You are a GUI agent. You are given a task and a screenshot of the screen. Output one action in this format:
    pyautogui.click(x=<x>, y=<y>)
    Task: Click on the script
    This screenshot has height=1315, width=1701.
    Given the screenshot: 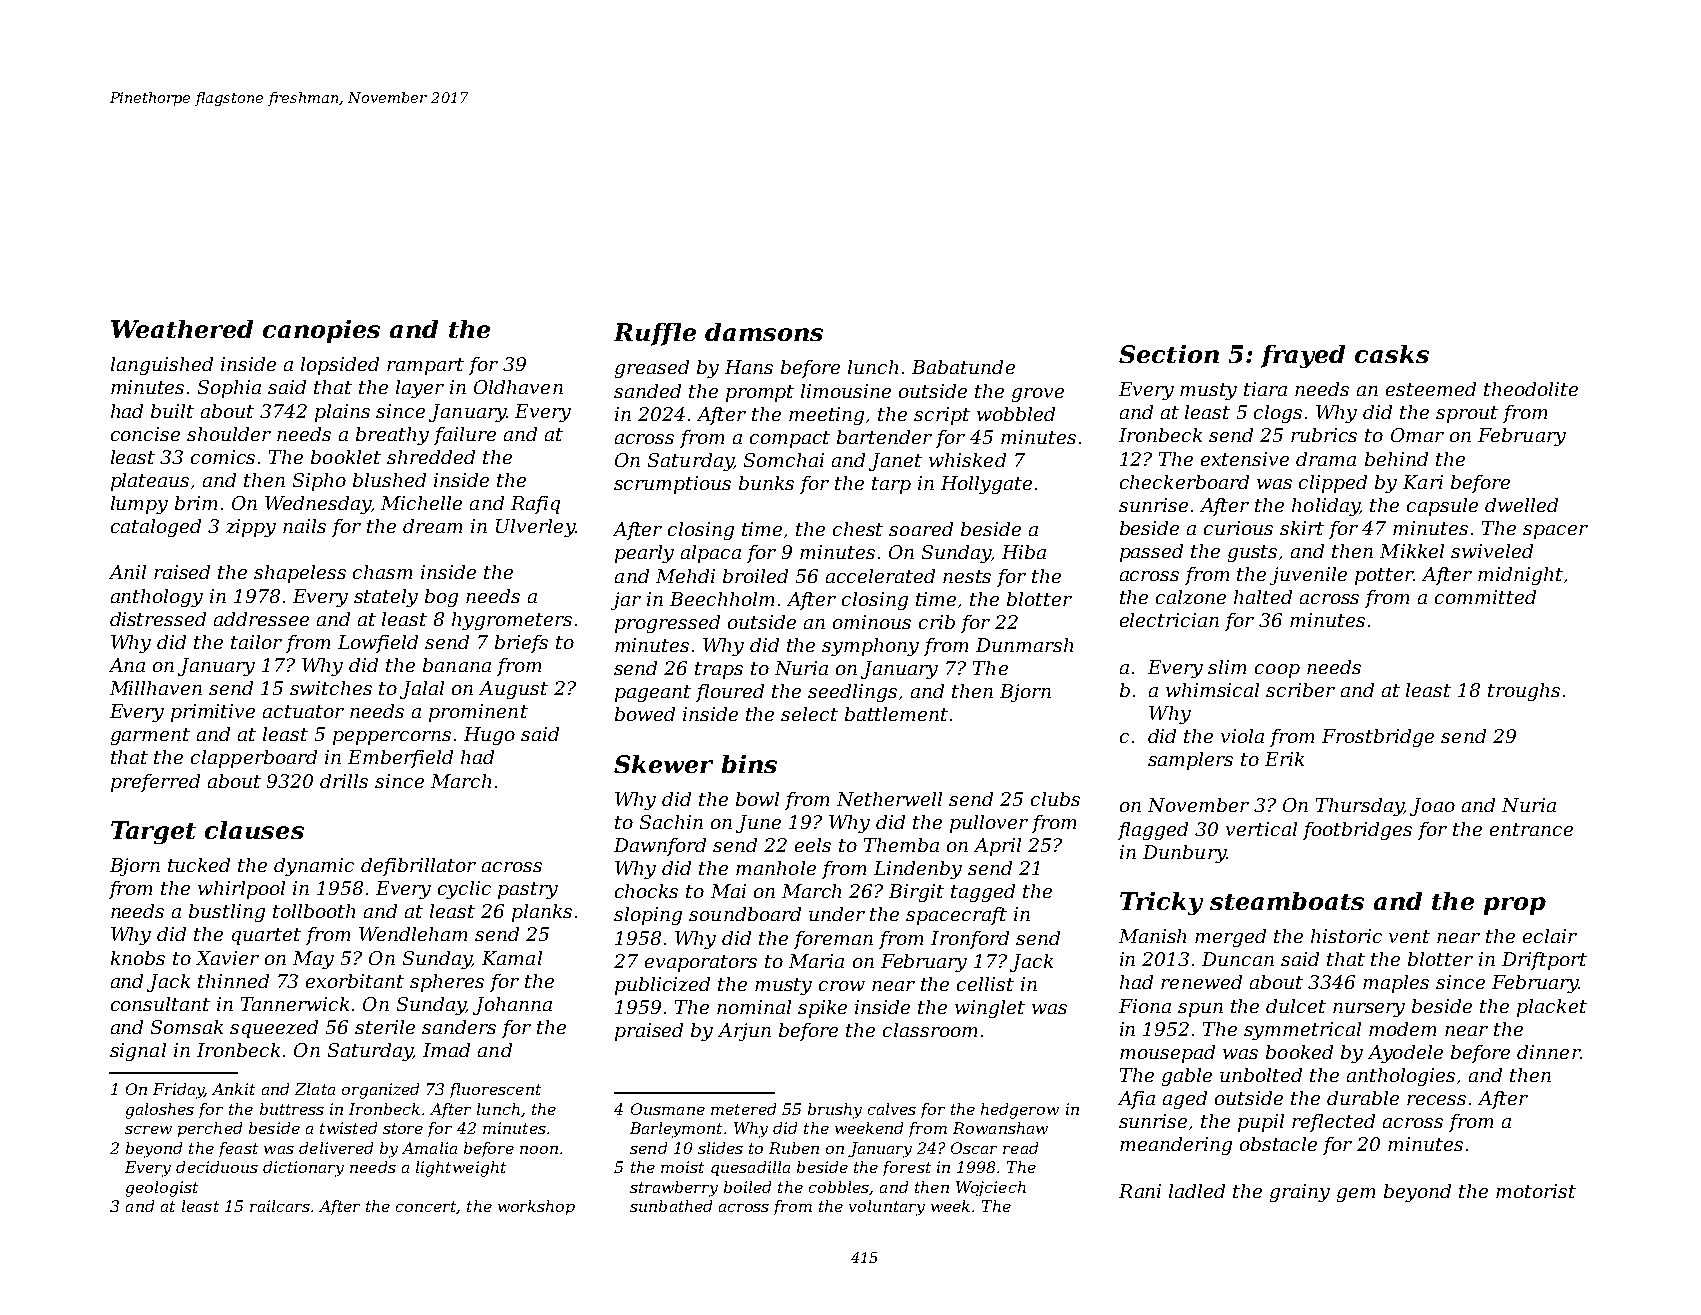 What is the action you would take?
    pyautogui.click(x=942, y=416)
